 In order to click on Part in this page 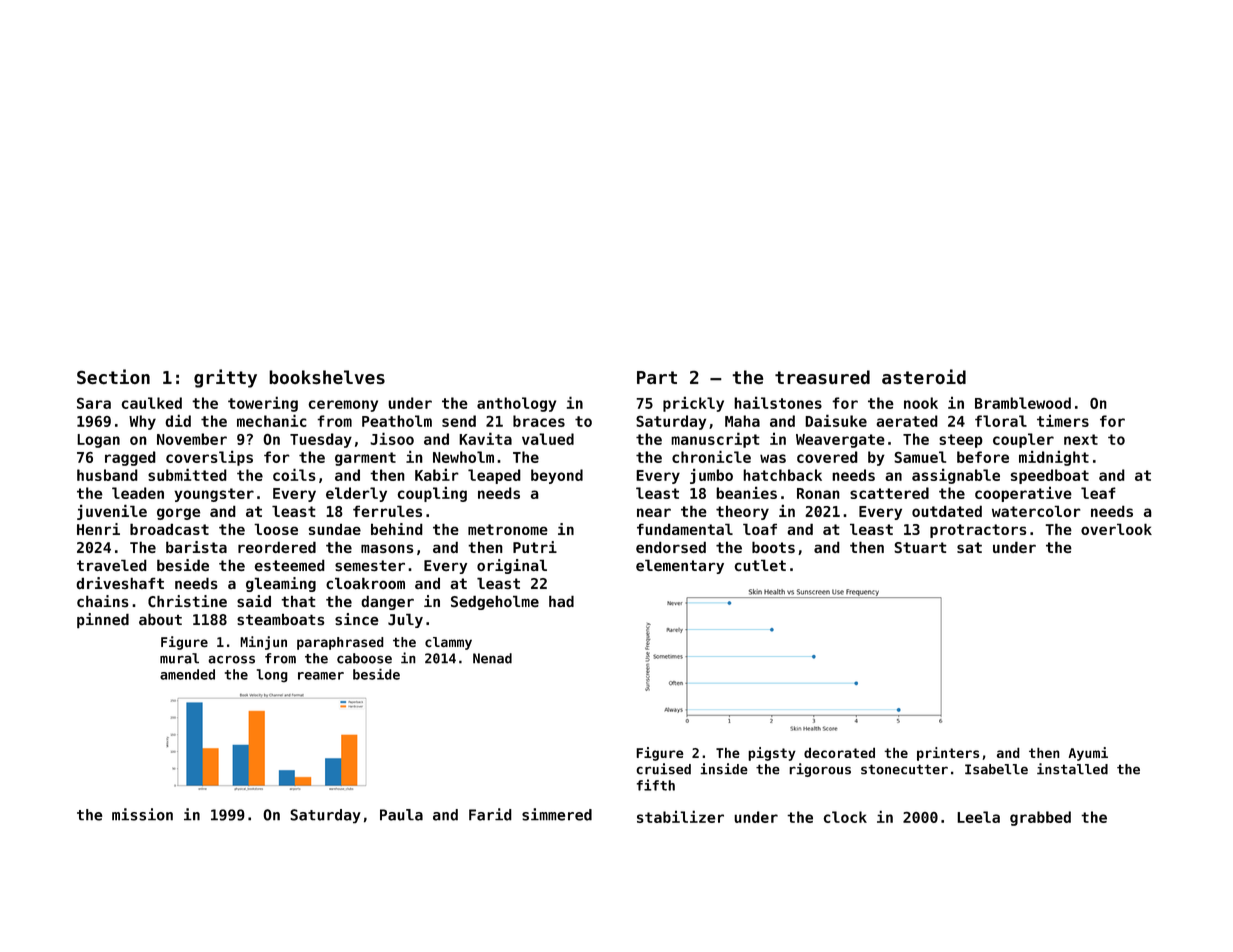, I will do `click(657, 377)`.
